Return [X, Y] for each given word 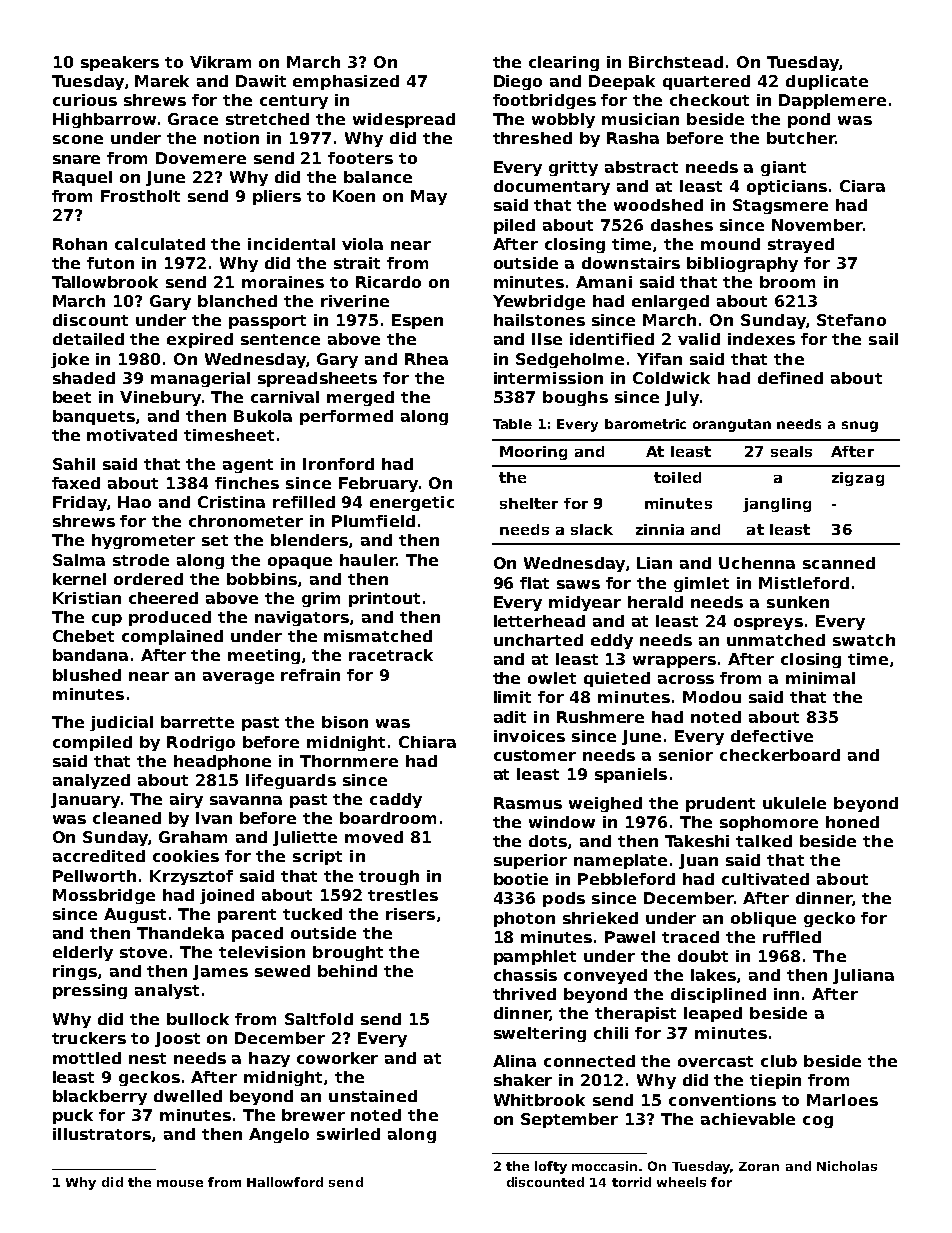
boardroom [388, 818]
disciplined [718, 995]
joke [70, 360]
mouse [180, 1183]
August [135, 915]
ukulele [794, 803]
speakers [120, 63]
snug [860, 426]
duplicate [827, 82]
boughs [575, 398]
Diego [518, 82]
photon [524, 919]
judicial [121, 723]
